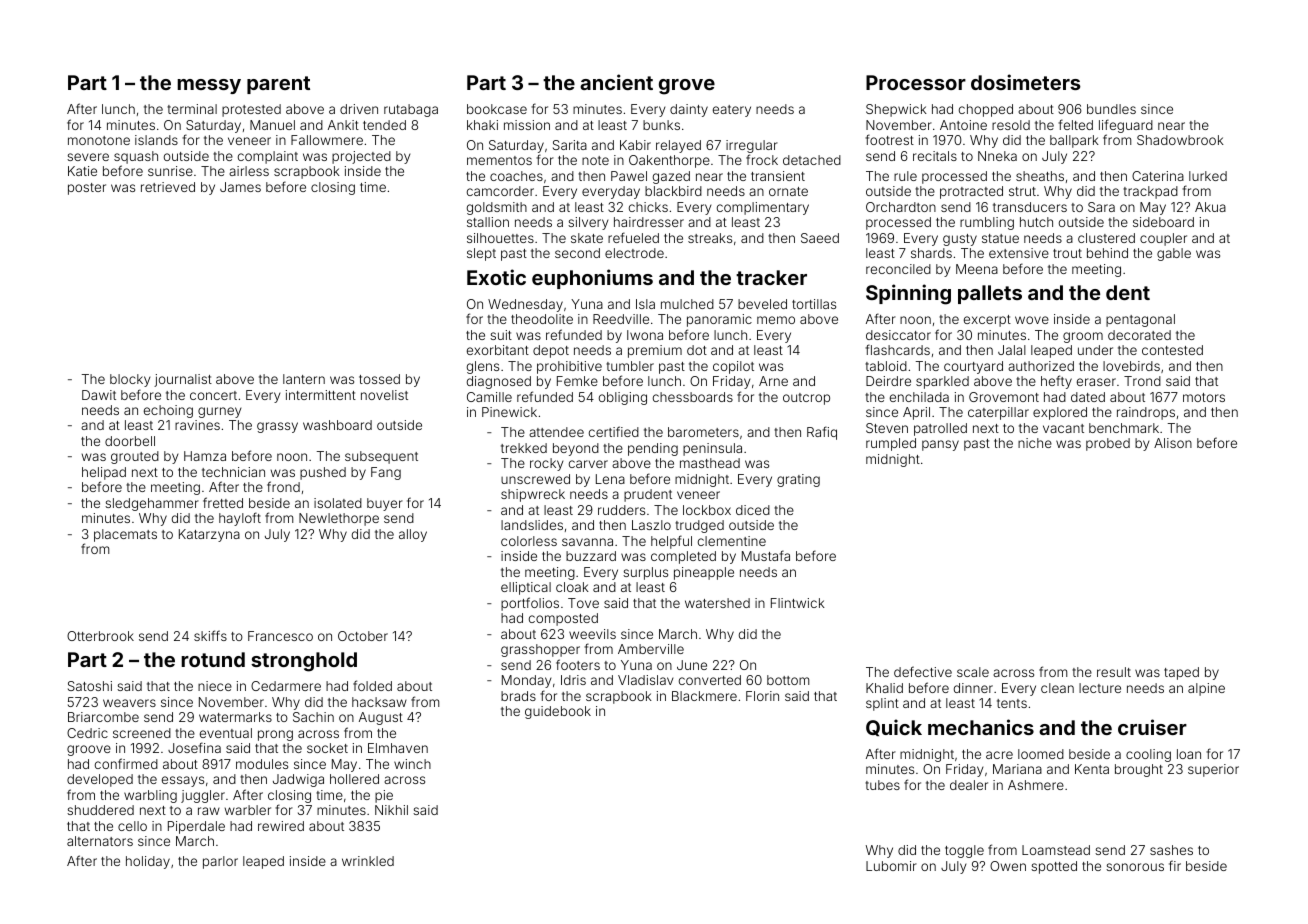 Image resolution: width=1308 pixels, height=924 pixels. I want to click on irregular, so click(752, 146).
